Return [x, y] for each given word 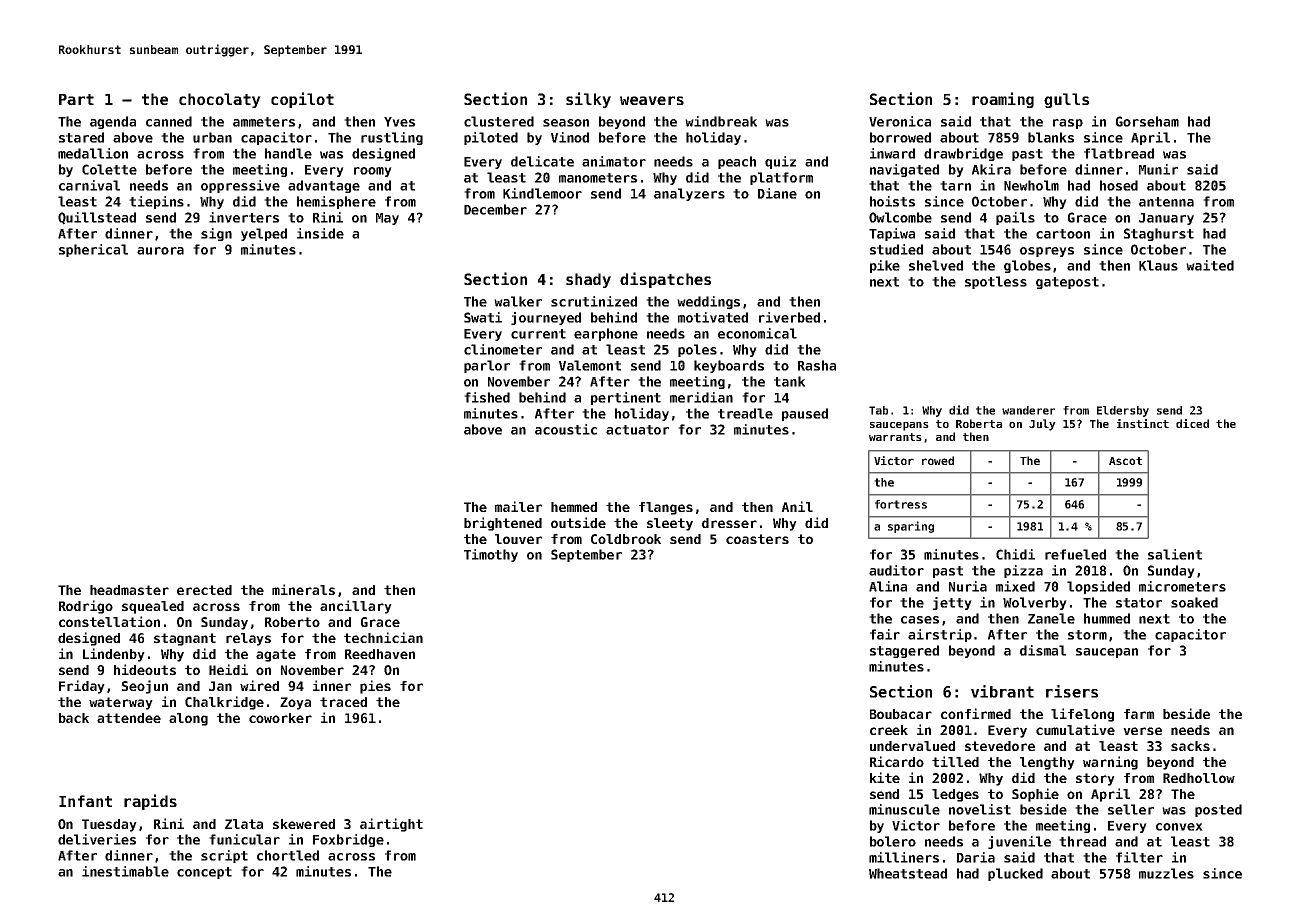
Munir [1158, 169]
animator [614, 161]
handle [288, 153]
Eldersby [1123, 411]
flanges [666, 508]
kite [885, 777]
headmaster [129, 590]
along [188, 719]
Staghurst [1159, 234]
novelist [980, 809]
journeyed [546, 318]
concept [204, 873]
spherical [93, 250]
